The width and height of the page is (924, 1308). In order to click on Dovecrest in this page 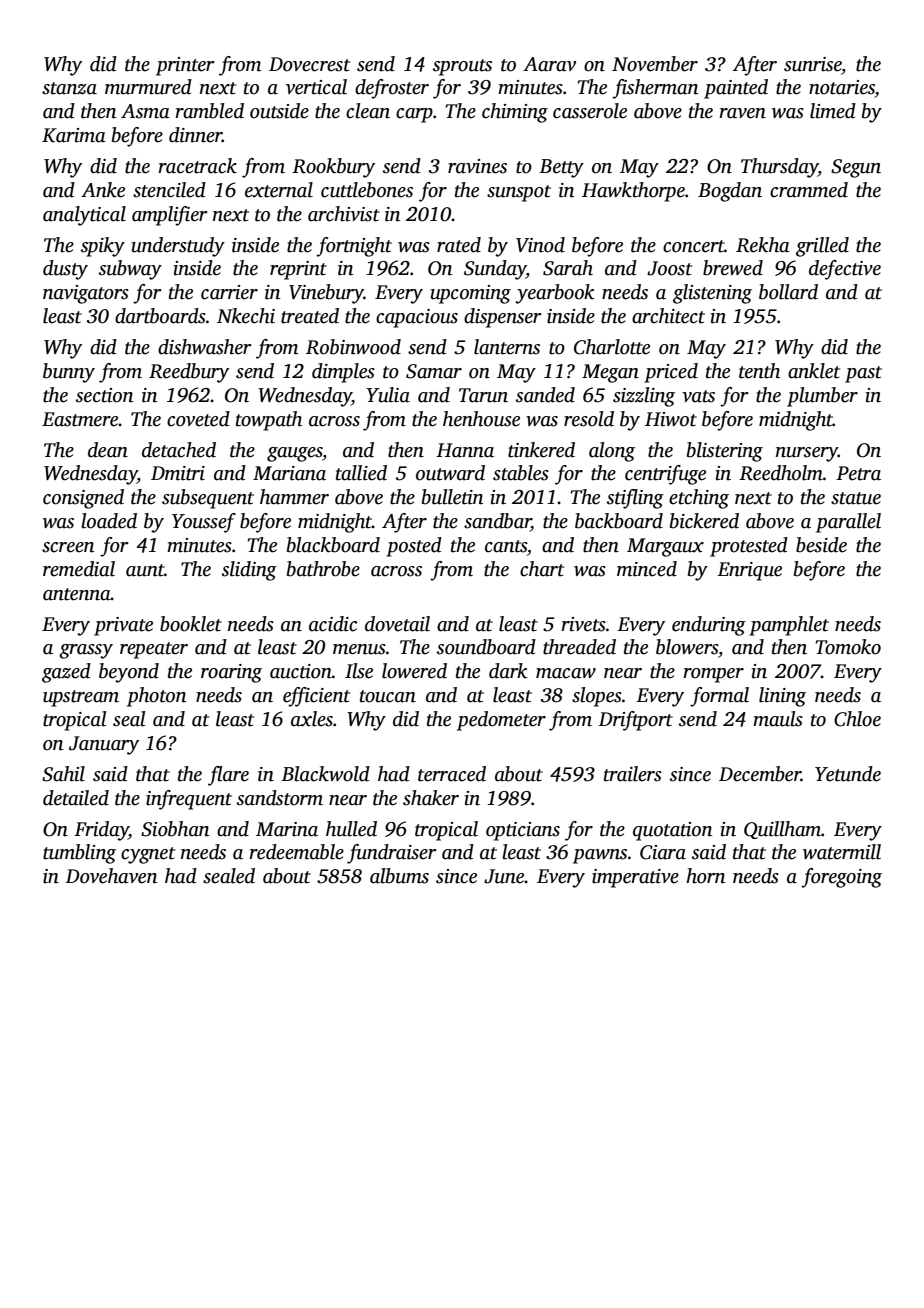, I will do `click(309, 64)`.
